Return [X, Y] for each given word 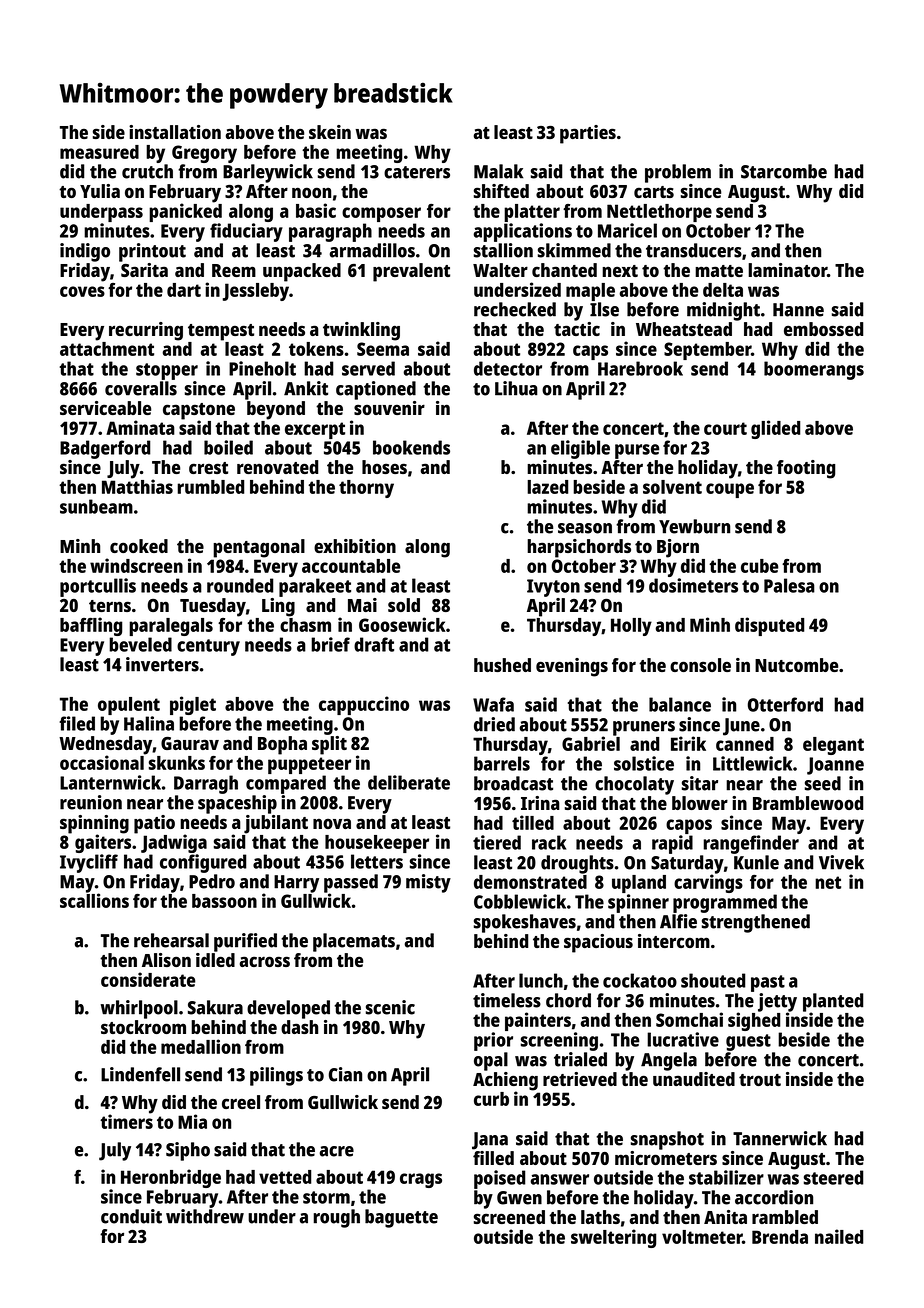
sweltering [613, 1238]
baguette [401, 1218]
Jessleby [256, 292]
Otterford [785, 704]
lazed [547, 487]
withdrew [205, 1216]
